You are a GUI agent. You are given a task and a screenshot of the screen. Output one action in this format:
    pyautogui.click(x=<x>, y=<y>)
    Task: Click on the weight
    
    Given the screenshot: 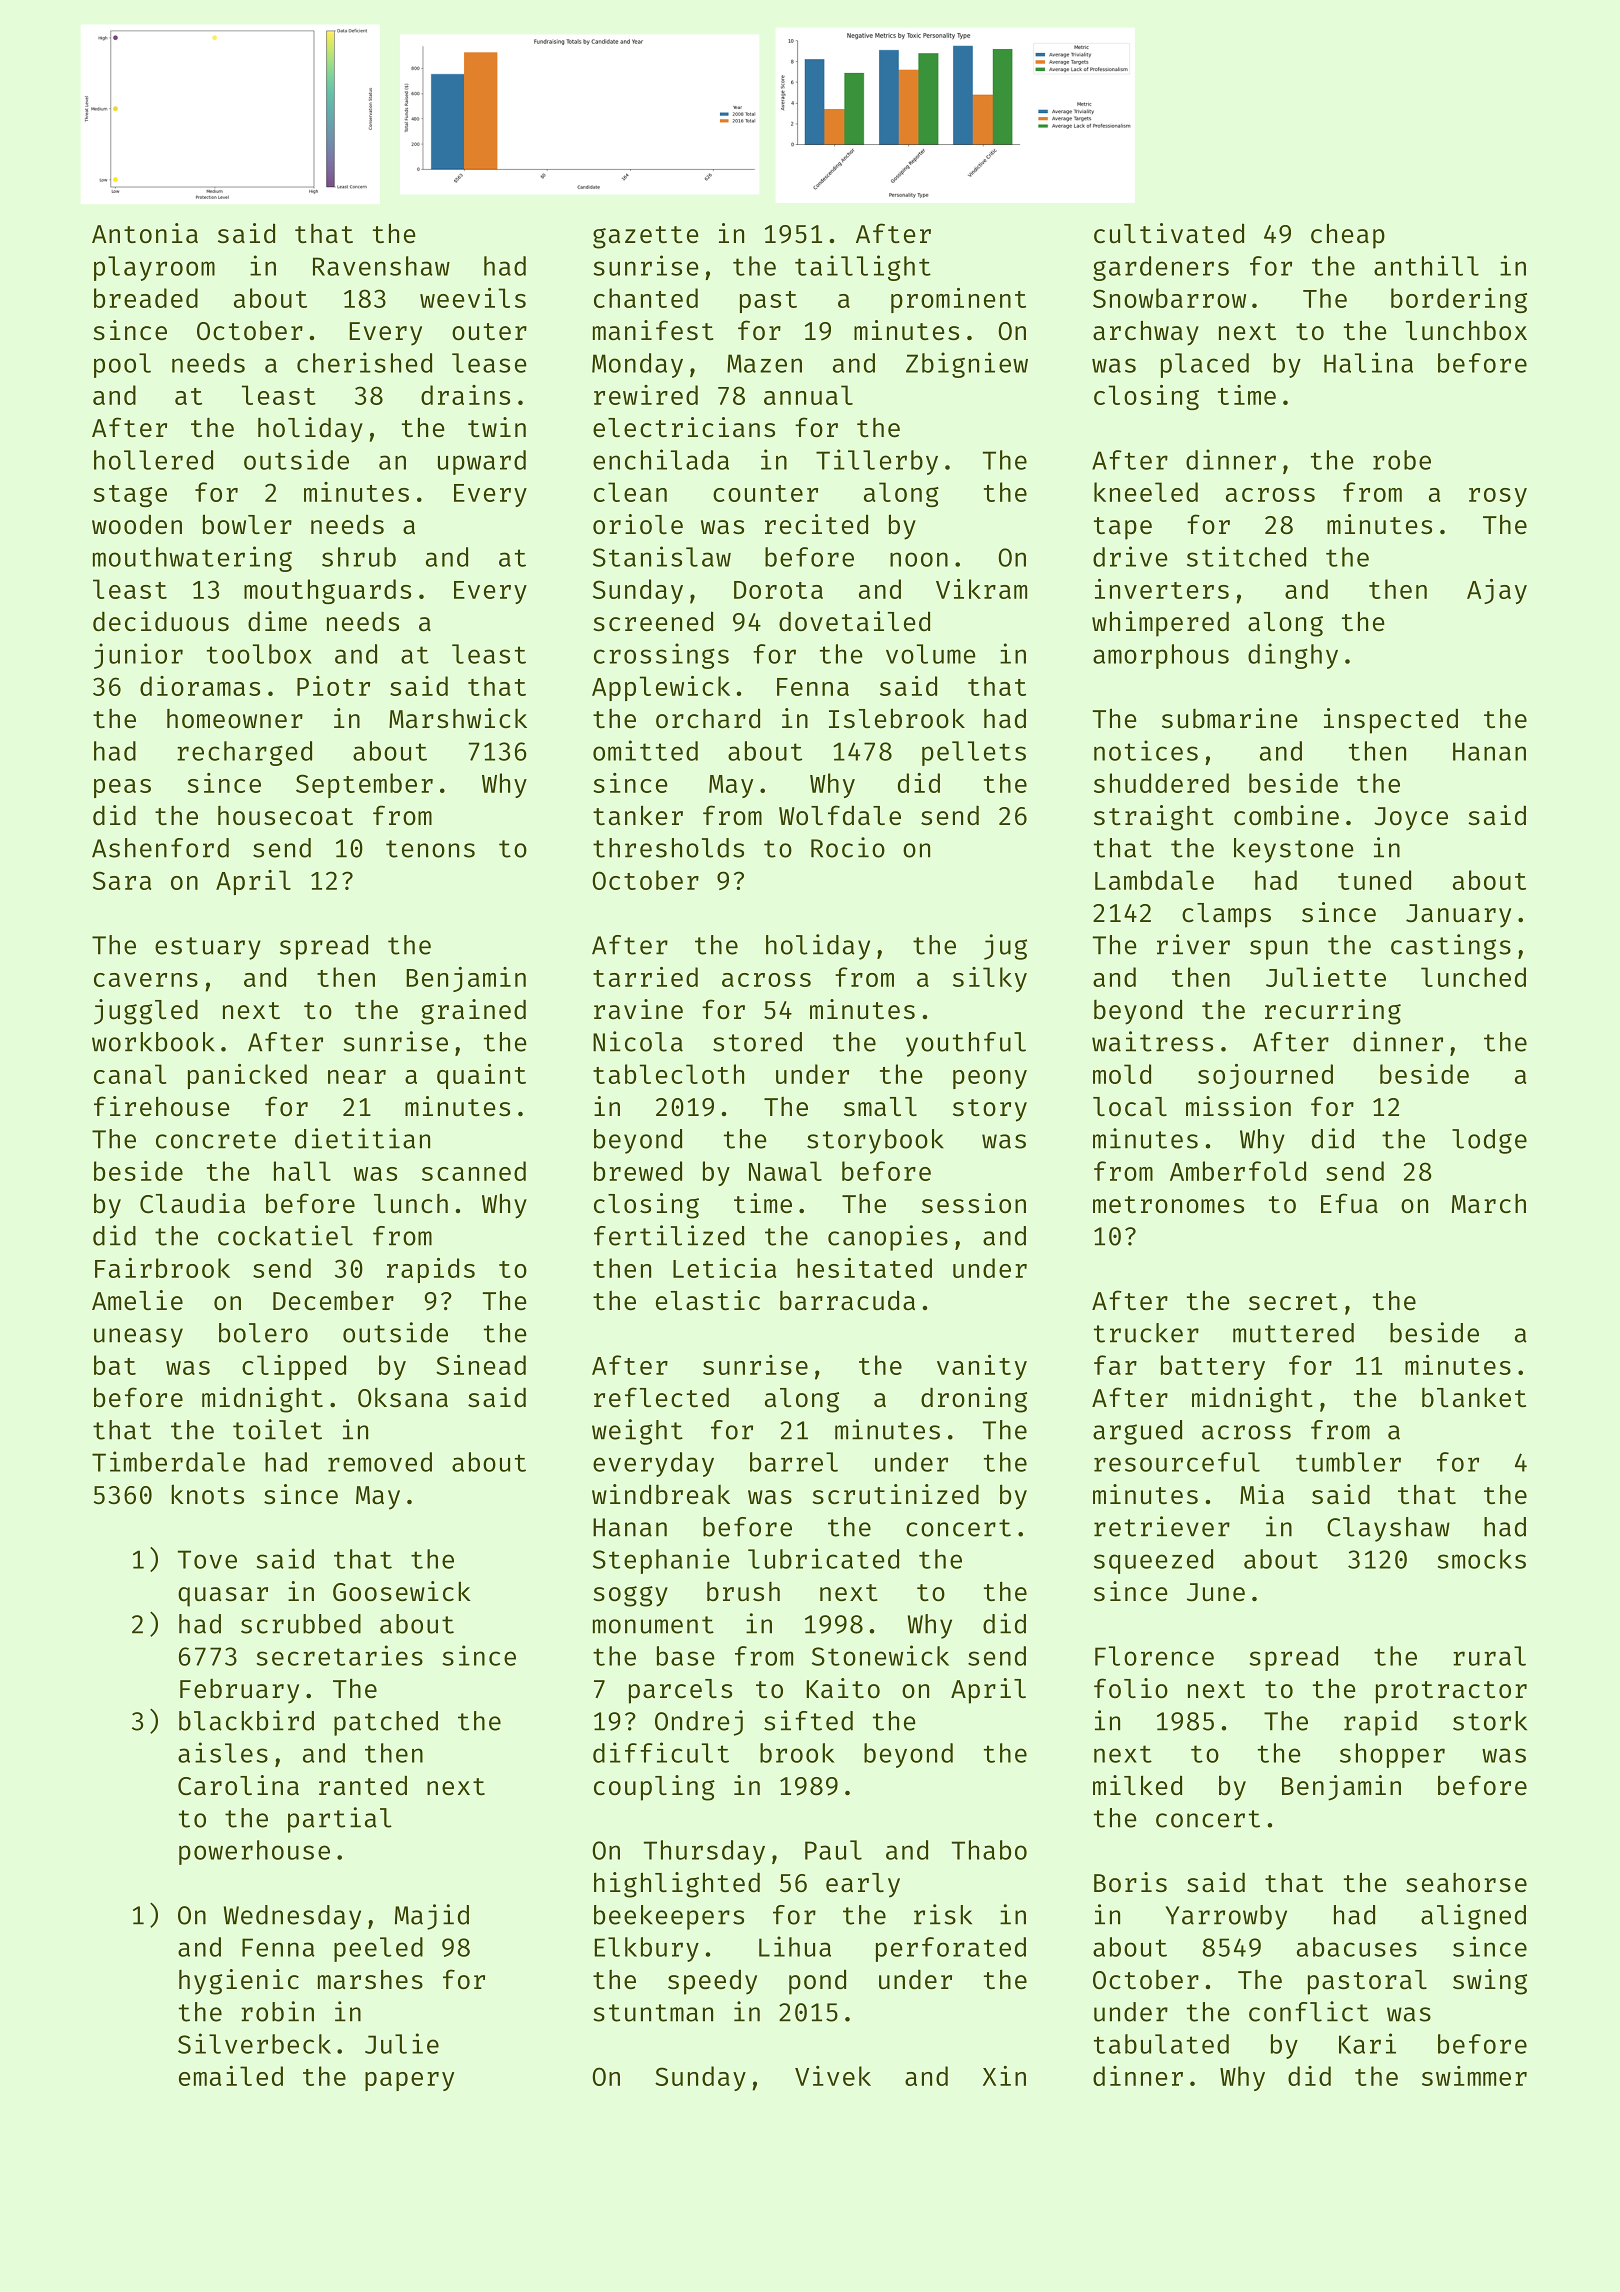 What is the action you would take?
    pyautogui.click(x=637, y=1432)
